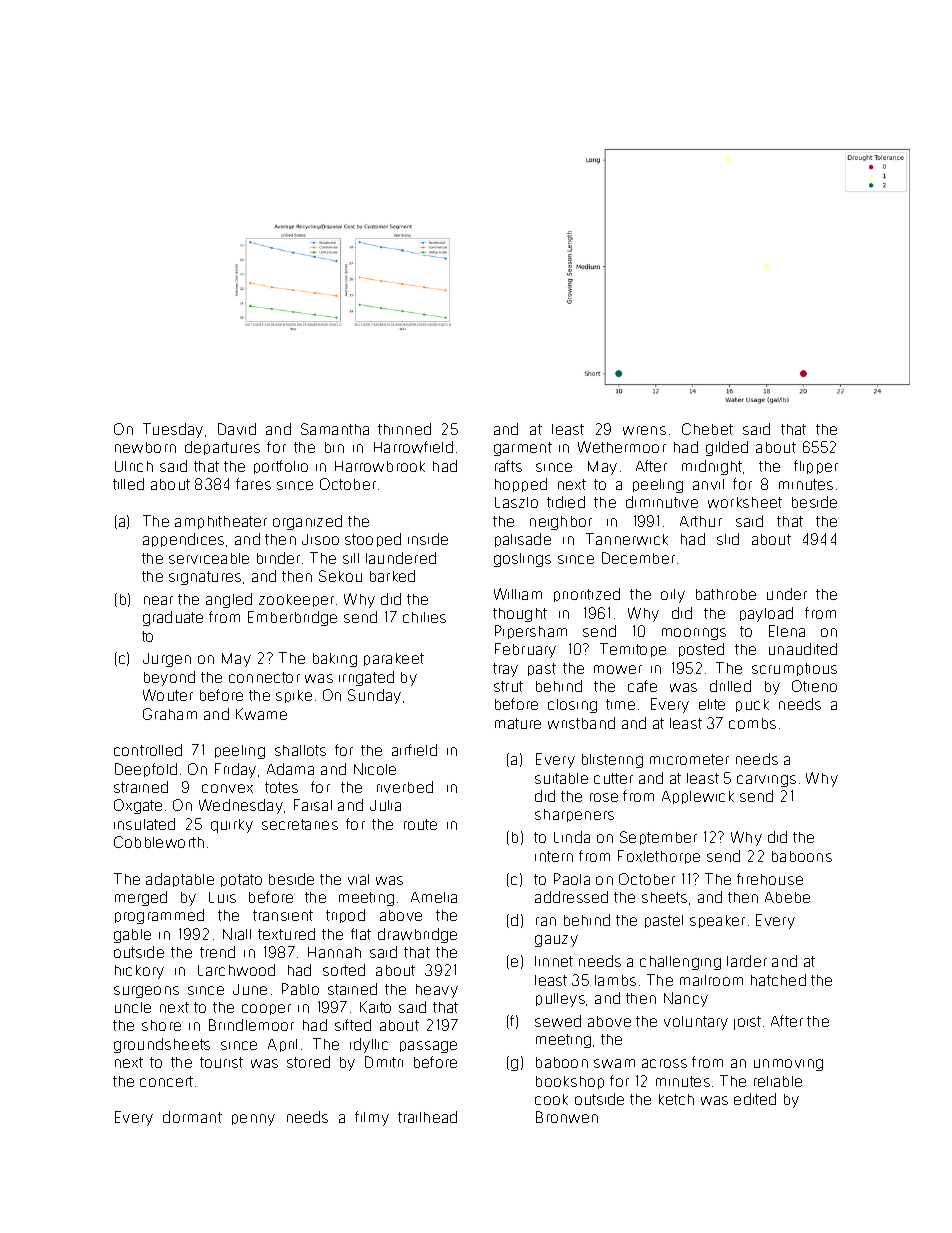  What do you see at coordinates (308, 1062) in the screenshot?
I see `stored` at bounding box center [308, 1062].
